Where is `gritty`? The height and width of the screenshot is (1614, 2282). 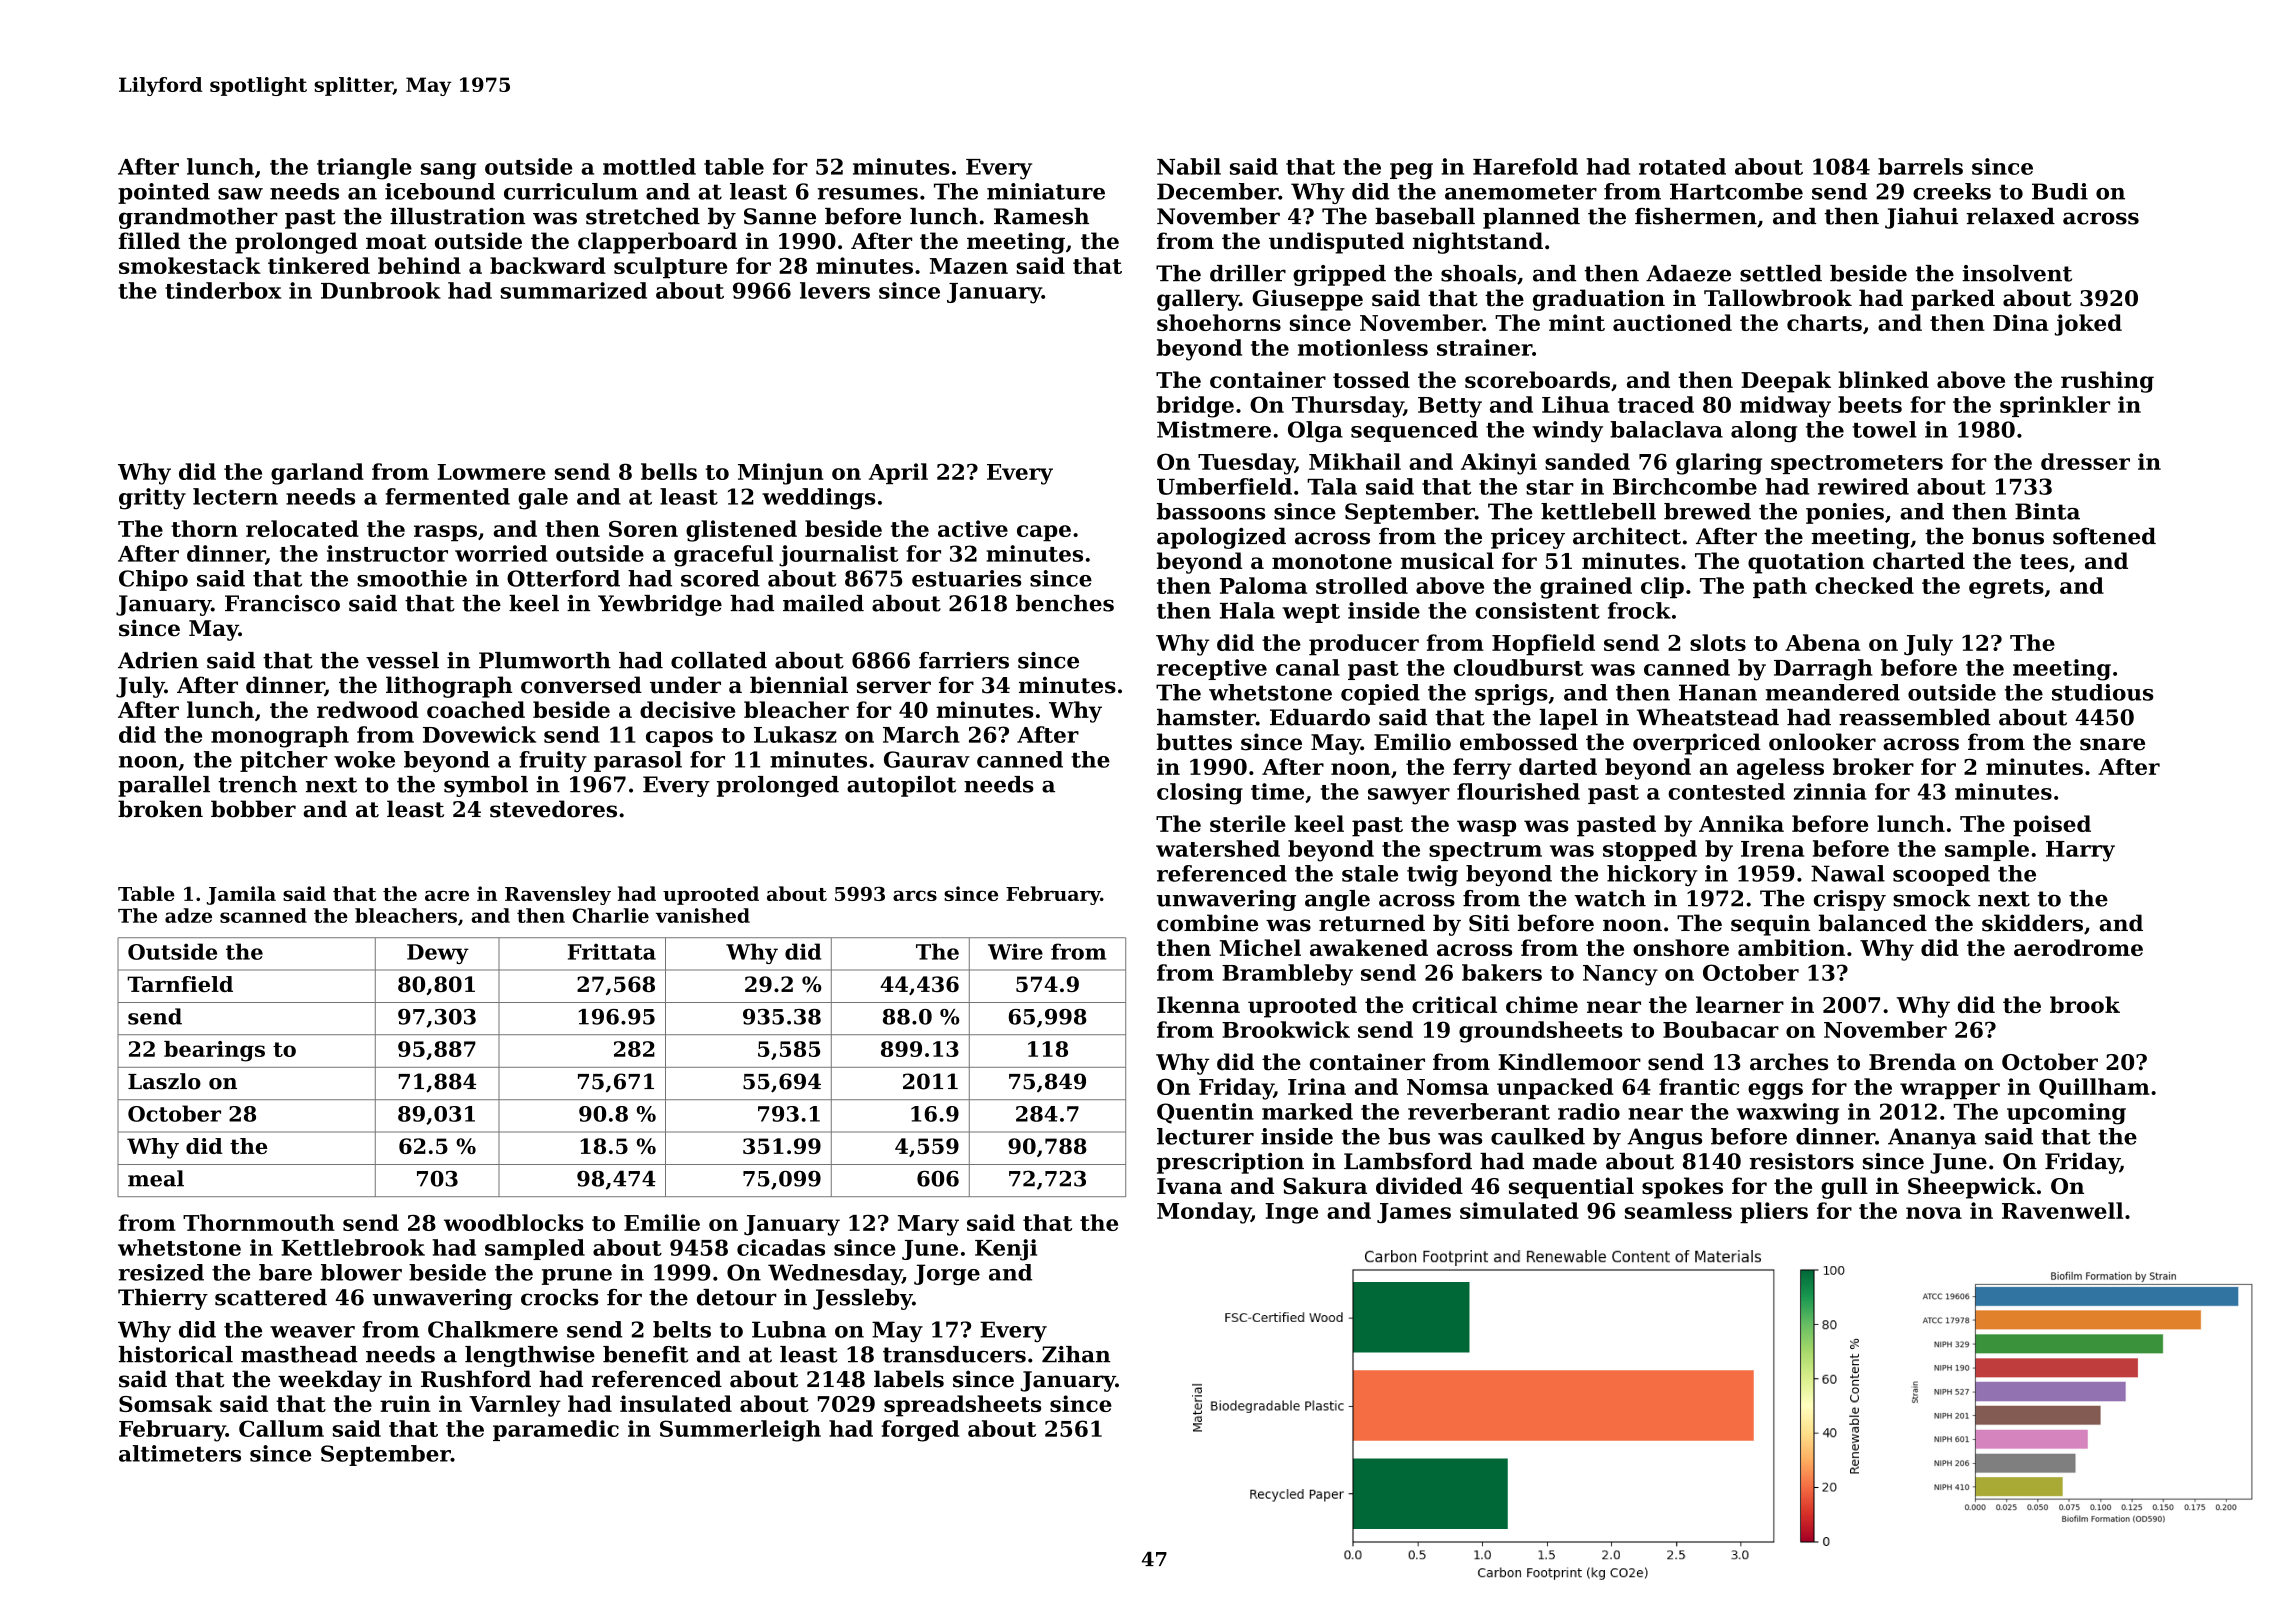
gritty is located at coordinates (152, 499).
